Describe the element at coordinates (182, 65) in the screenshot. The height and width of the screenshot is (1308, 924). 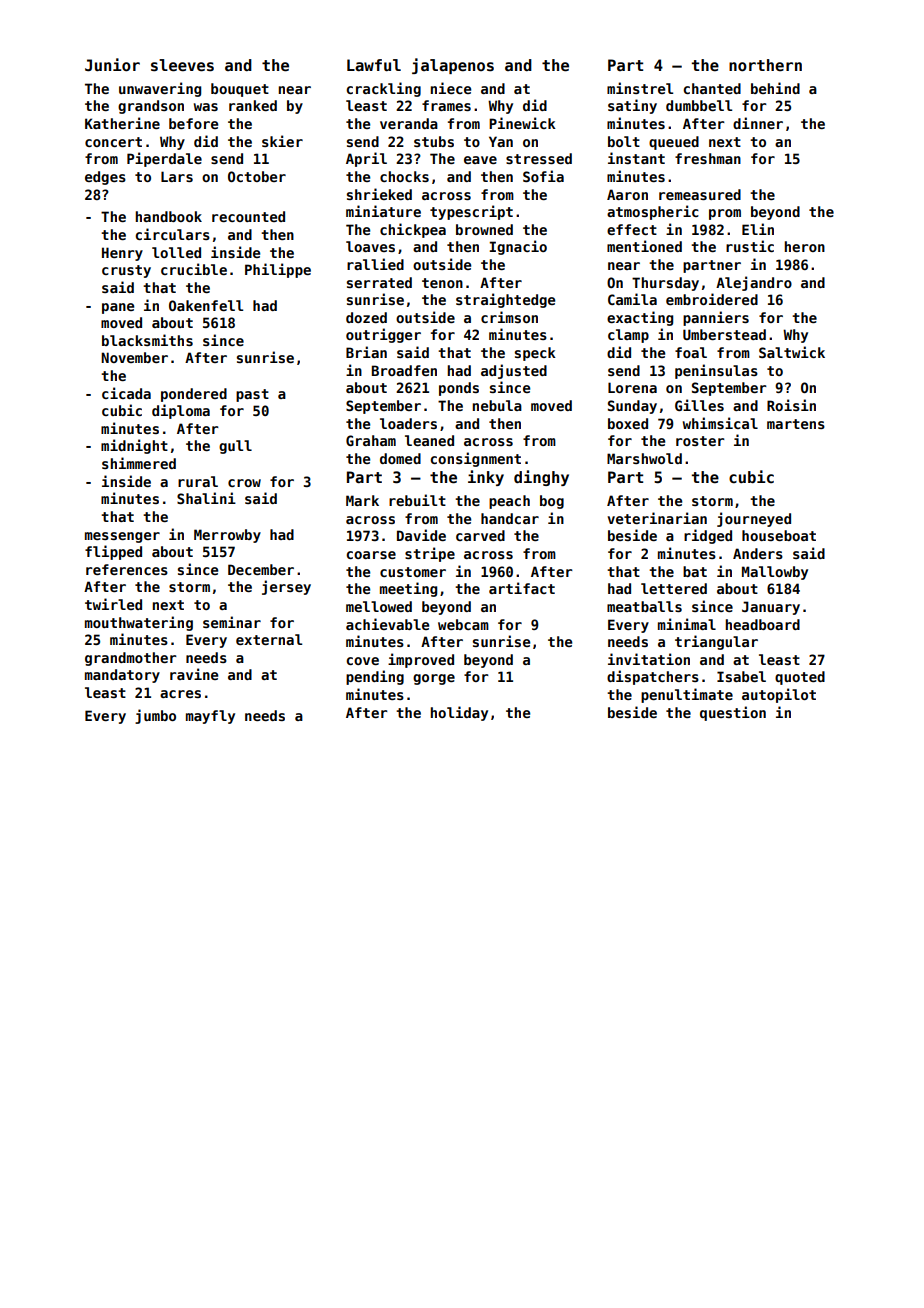
I see `sleeves` at that location.
